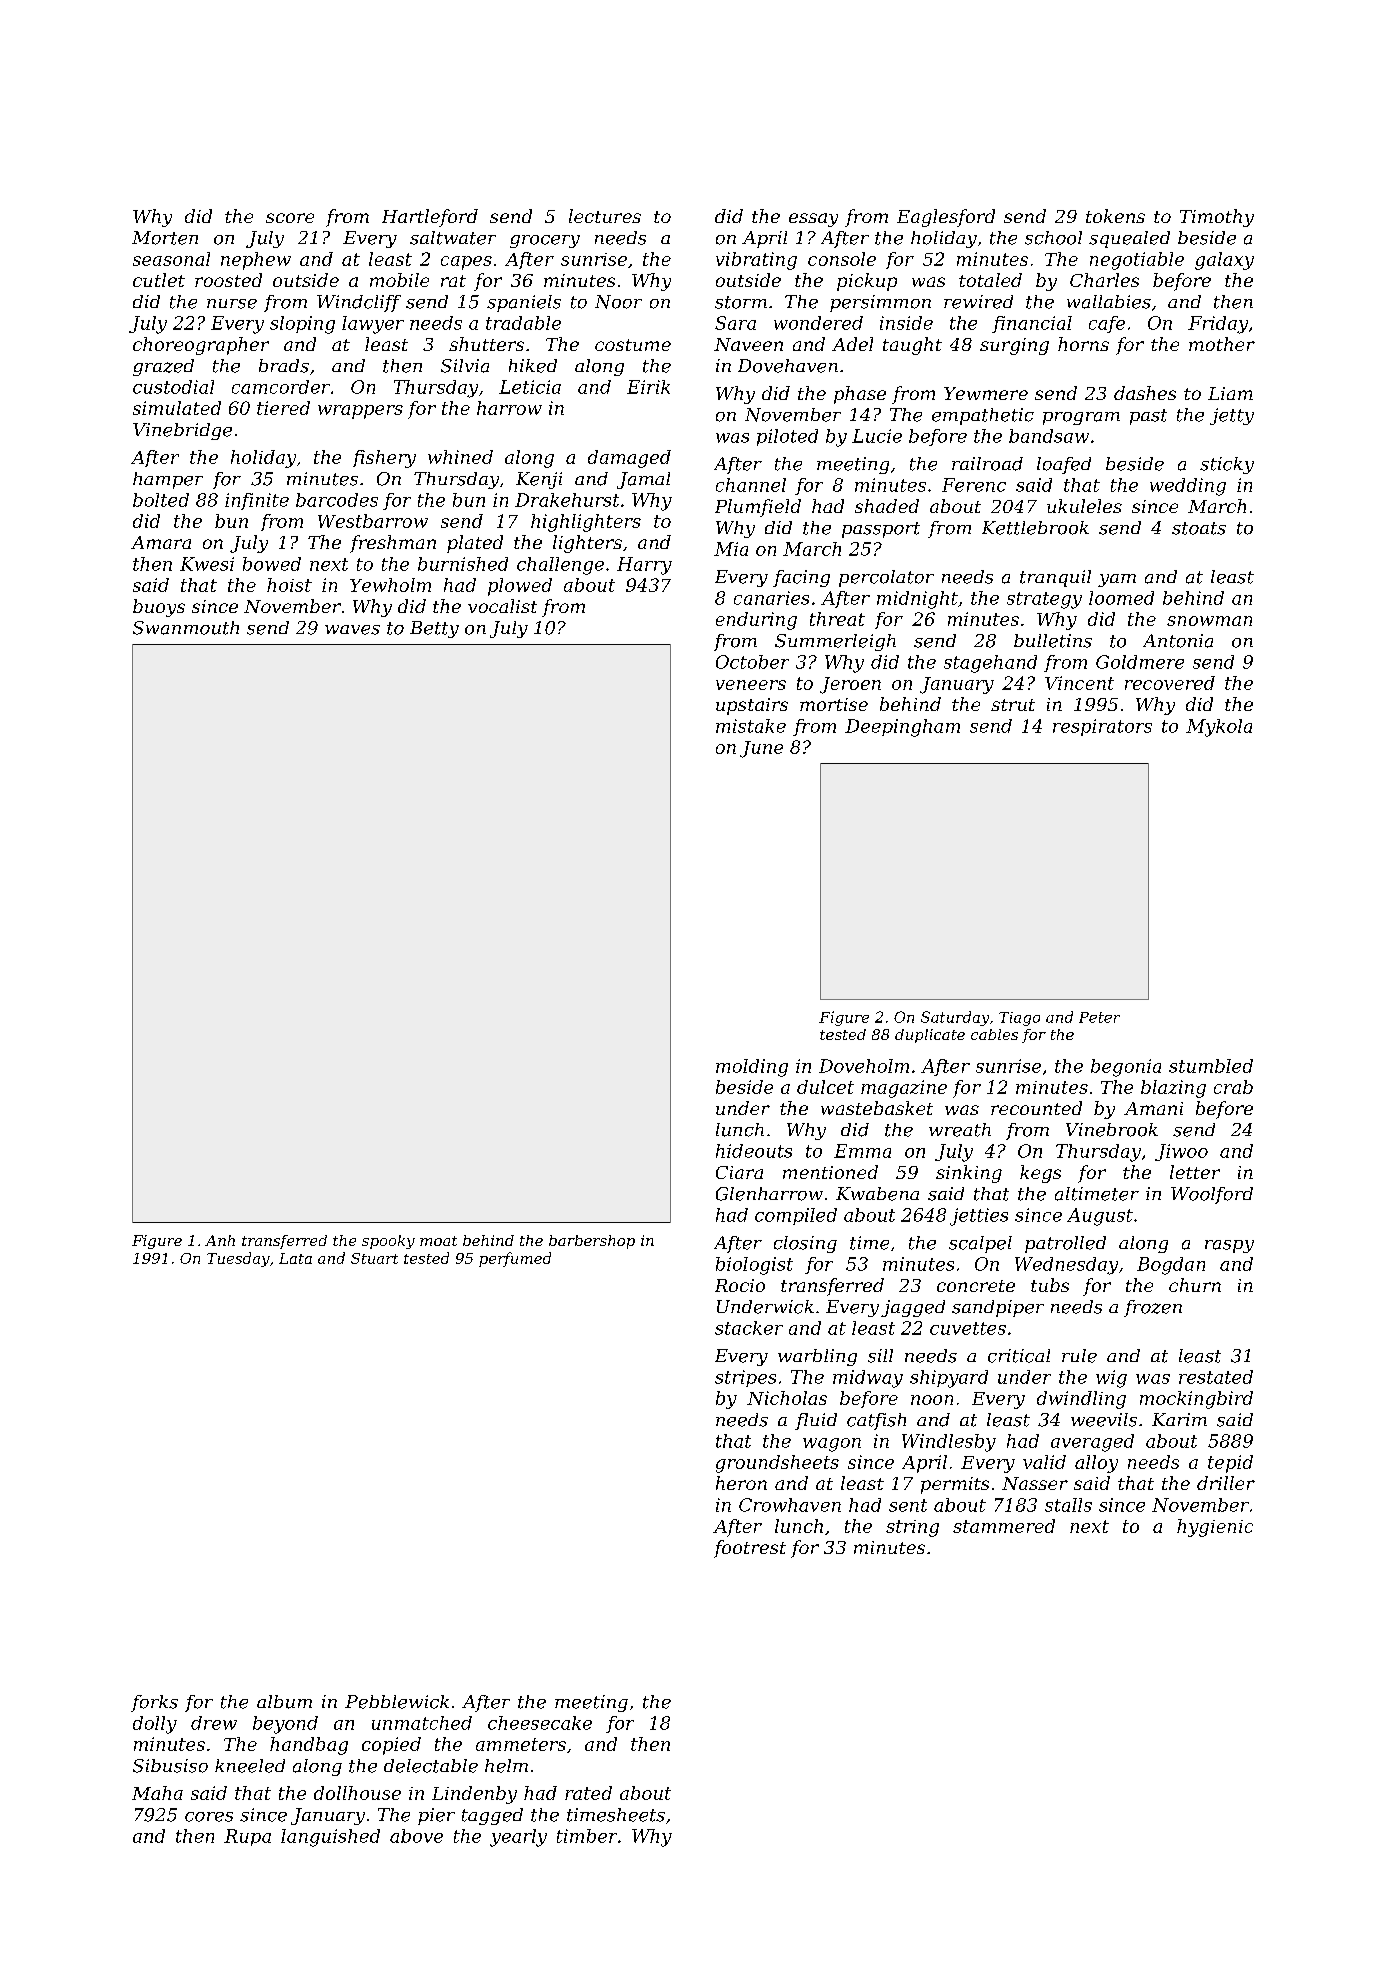  Describe the element at coordinates (1053, 238) in the page. I see `school` at that location.
